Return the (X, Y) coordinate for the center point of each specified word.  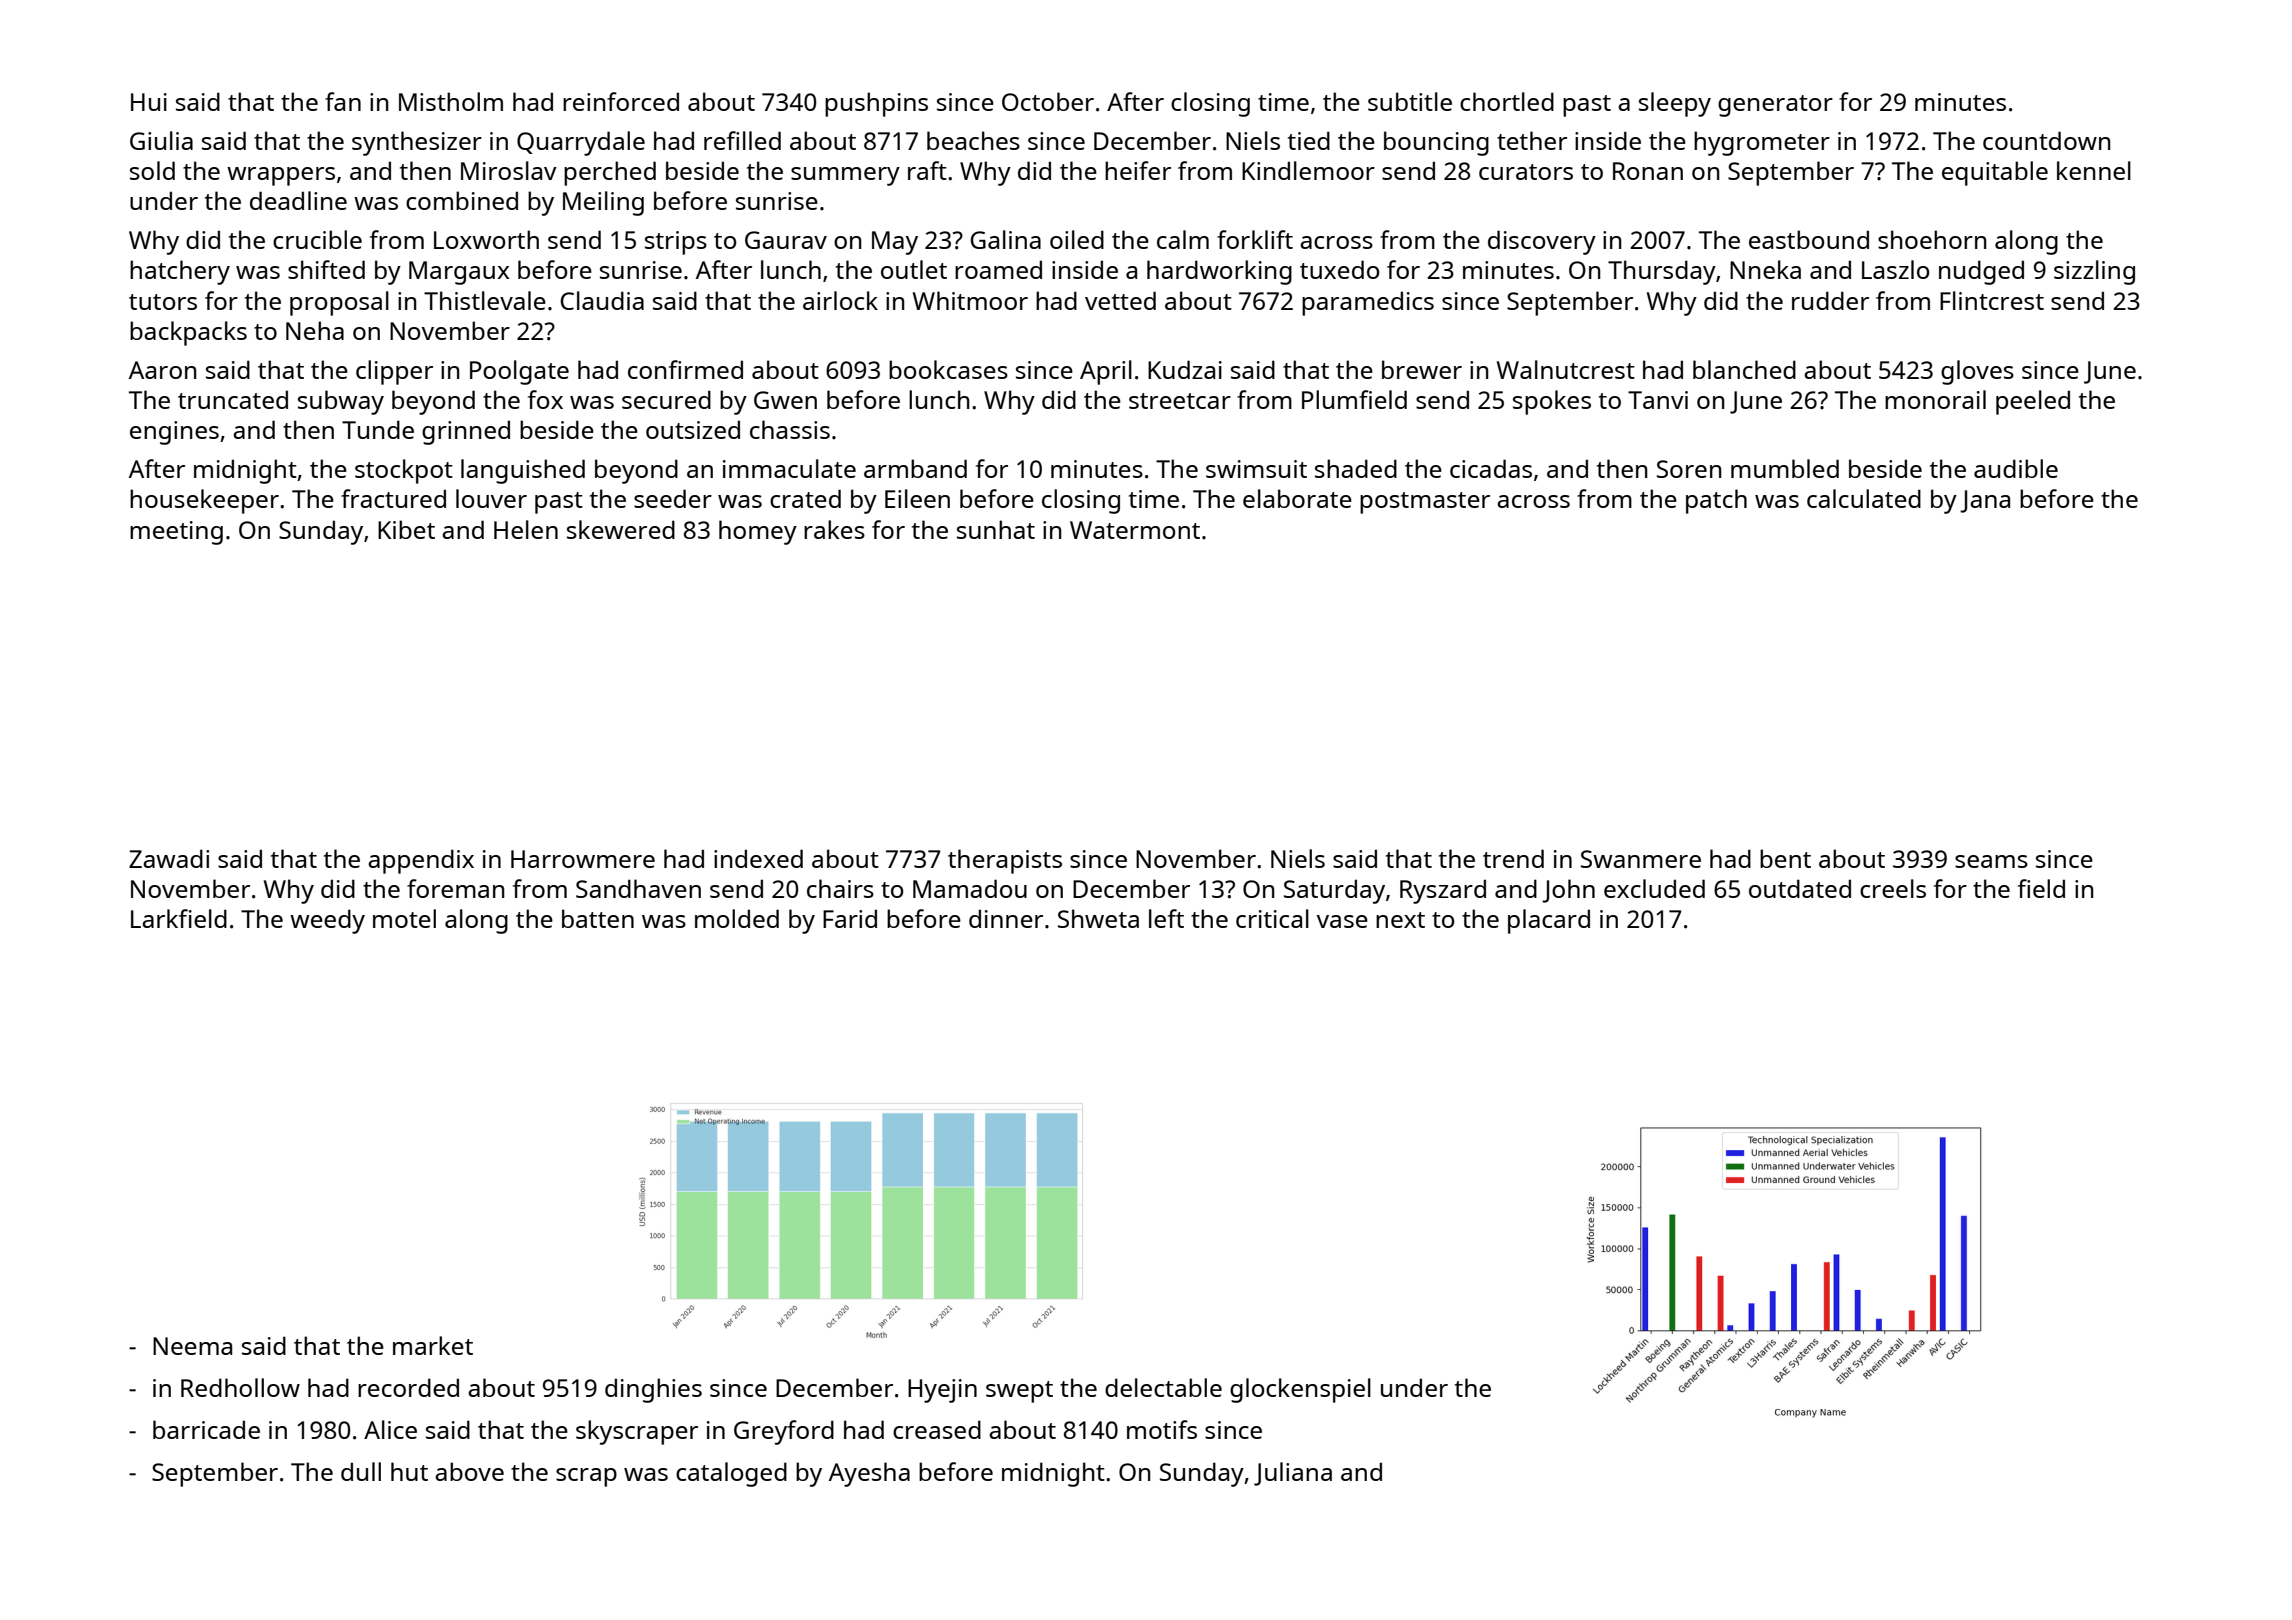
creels (1893, 888)
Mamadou (970, 888)
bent (1785, 858)
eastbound (1809, 239)
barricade (206, 1429)
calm (1183, 239)
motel (404, 918)
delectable (1163, 1387)
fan (343, 101)
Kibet (406, 529)
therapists (1005, 861)
